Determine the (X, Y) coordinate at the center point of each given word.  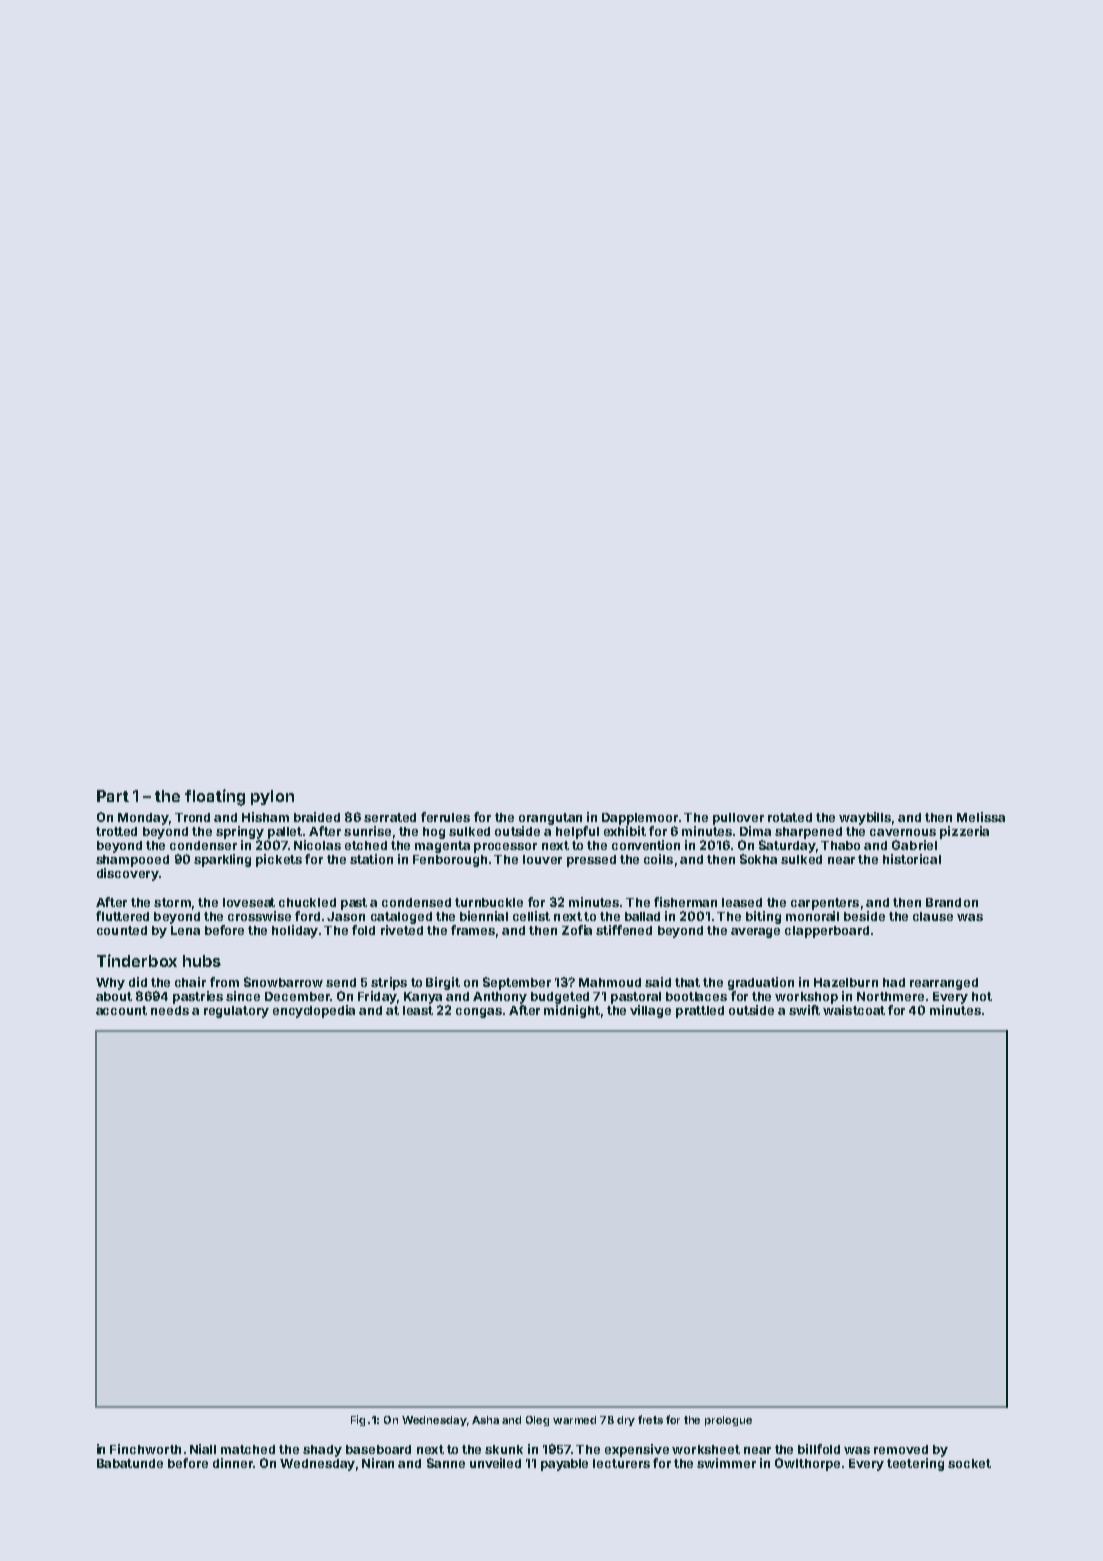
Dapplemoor (640, 819)
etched (366, 845)
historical (912, 859)
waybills (865, 818)
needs (170, 1010)
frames (473, 930)
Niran (378, 1463)
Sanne (446, 1463)
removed (901, 1449)
